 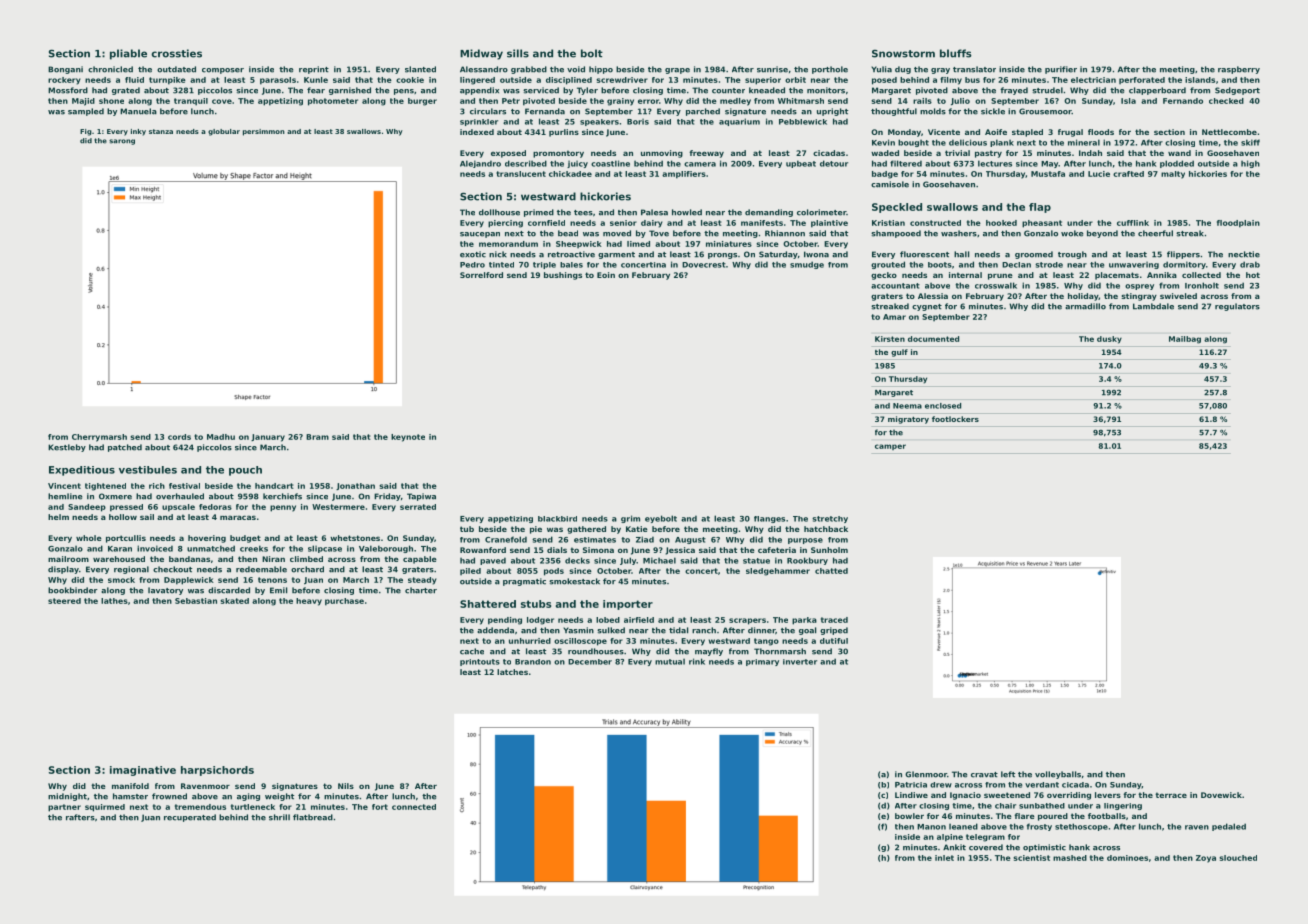 What do you see at coordinates (317, 437) in the page?
I see `Bram` at bounding box center [317, 437].
